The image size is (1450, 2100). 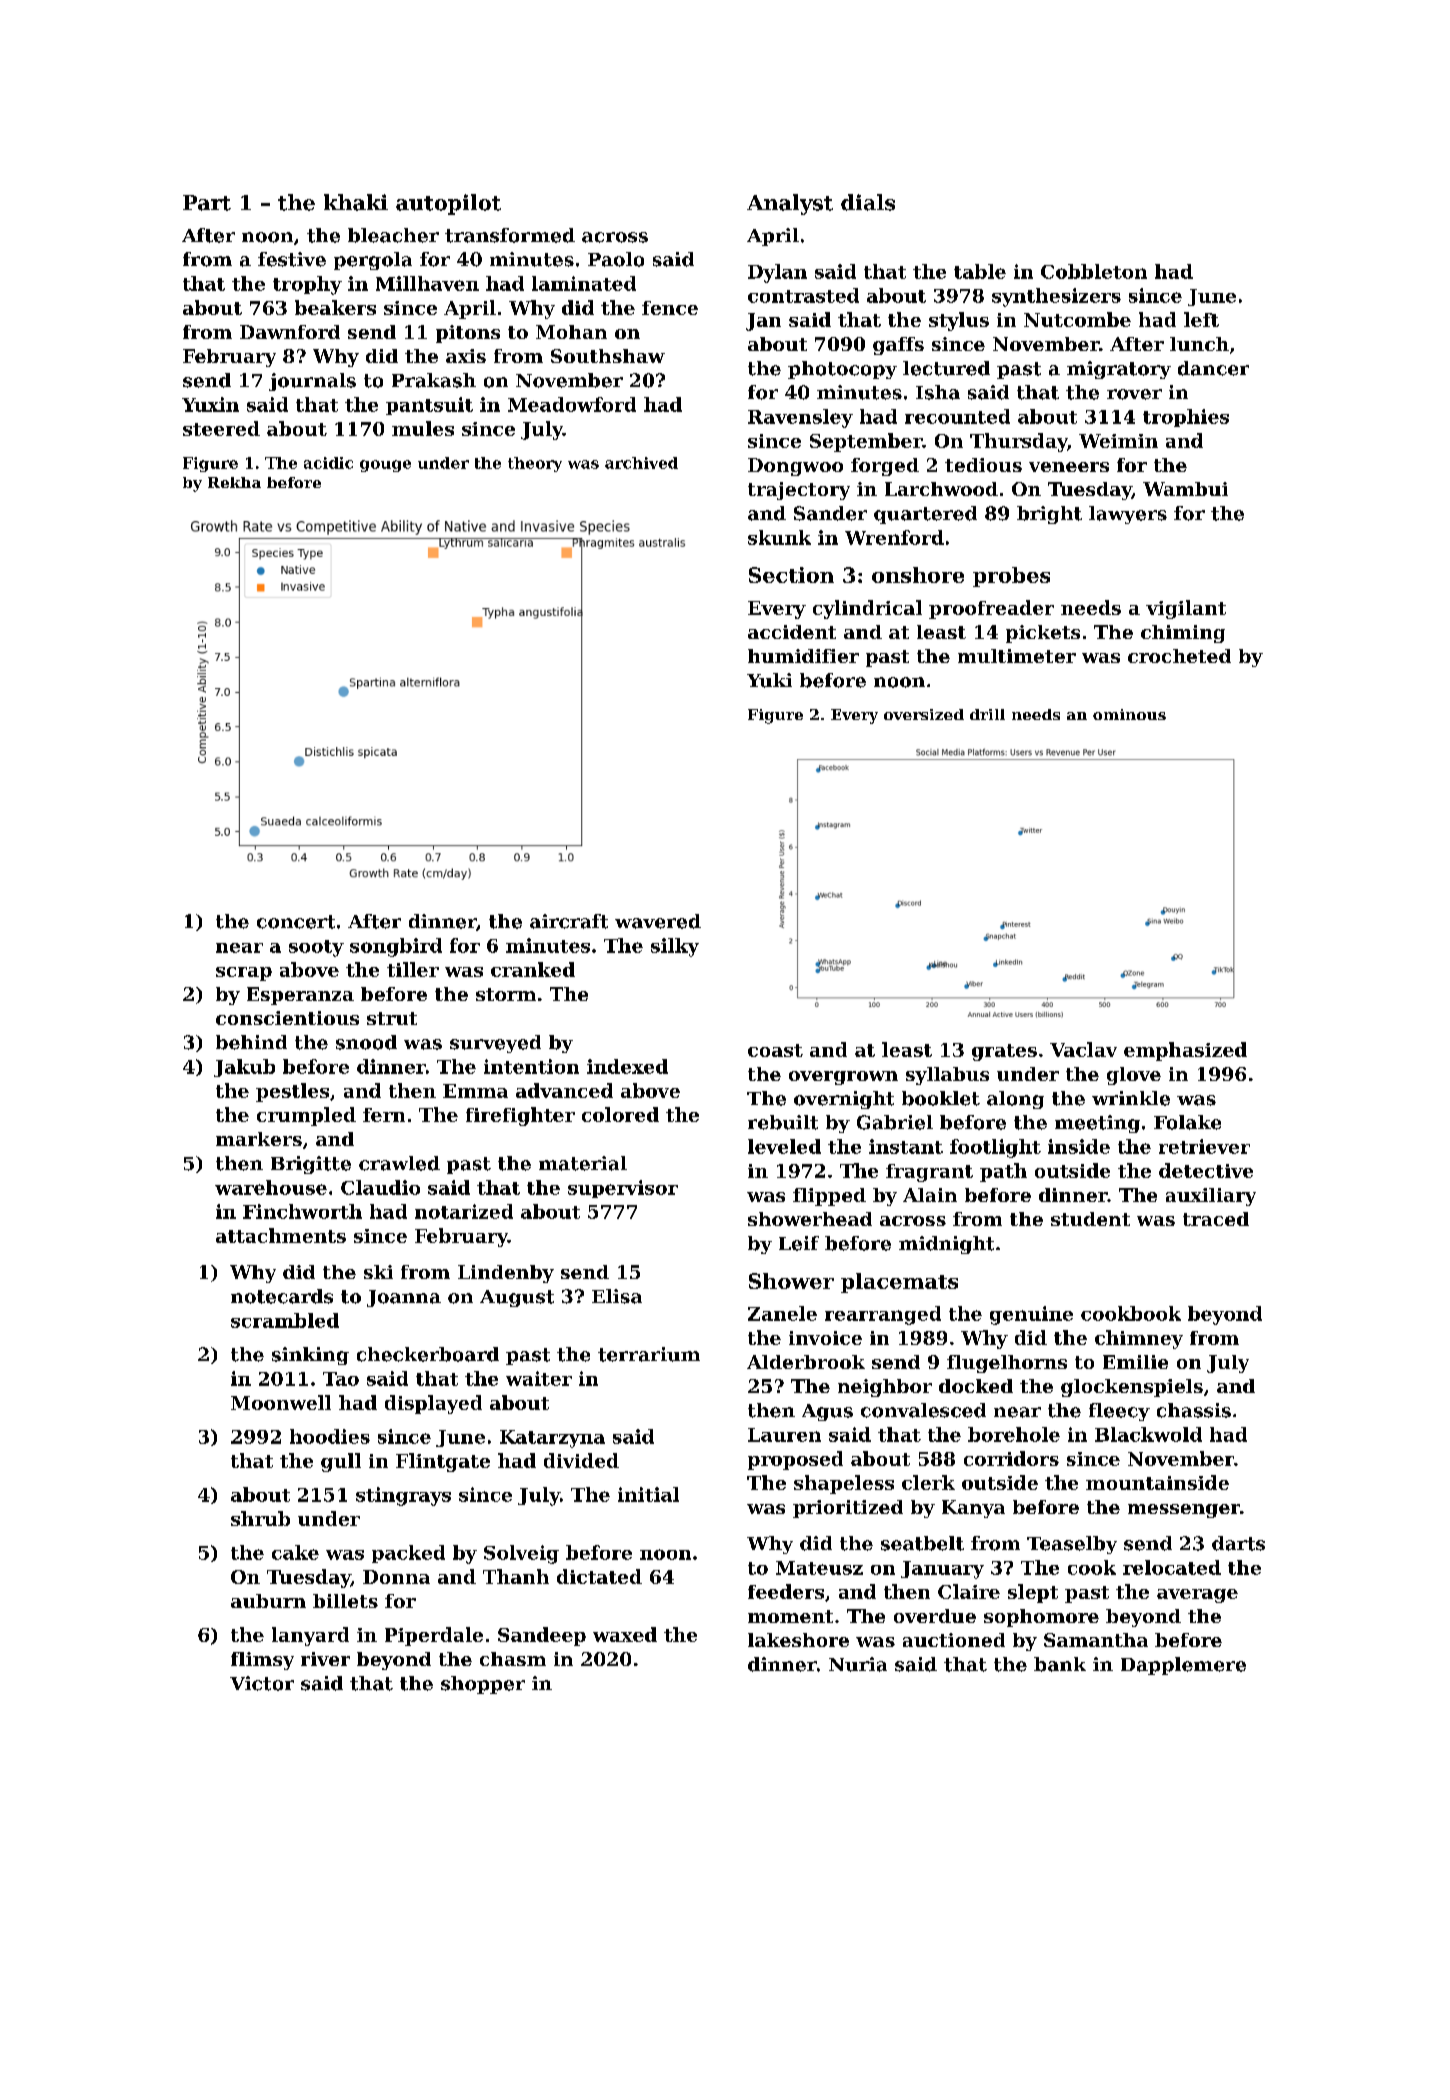 What do you see at coordinates (1179, 656) in the page?
I see `crocheted` at bounding box center [1179, 656].
